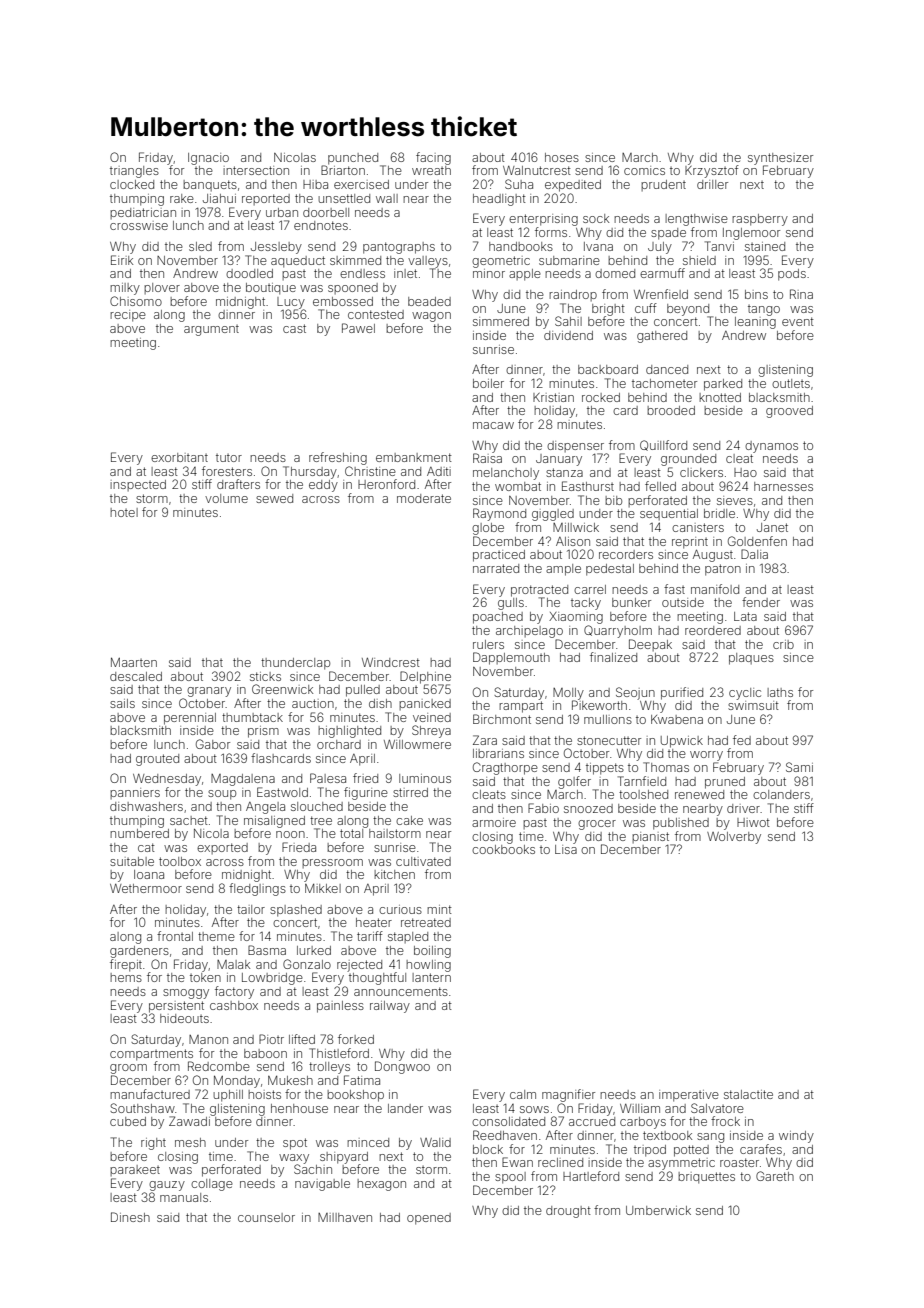 The width and height of the screenshot is (924, 1308). I want to click on parked, so click(723, 385).
